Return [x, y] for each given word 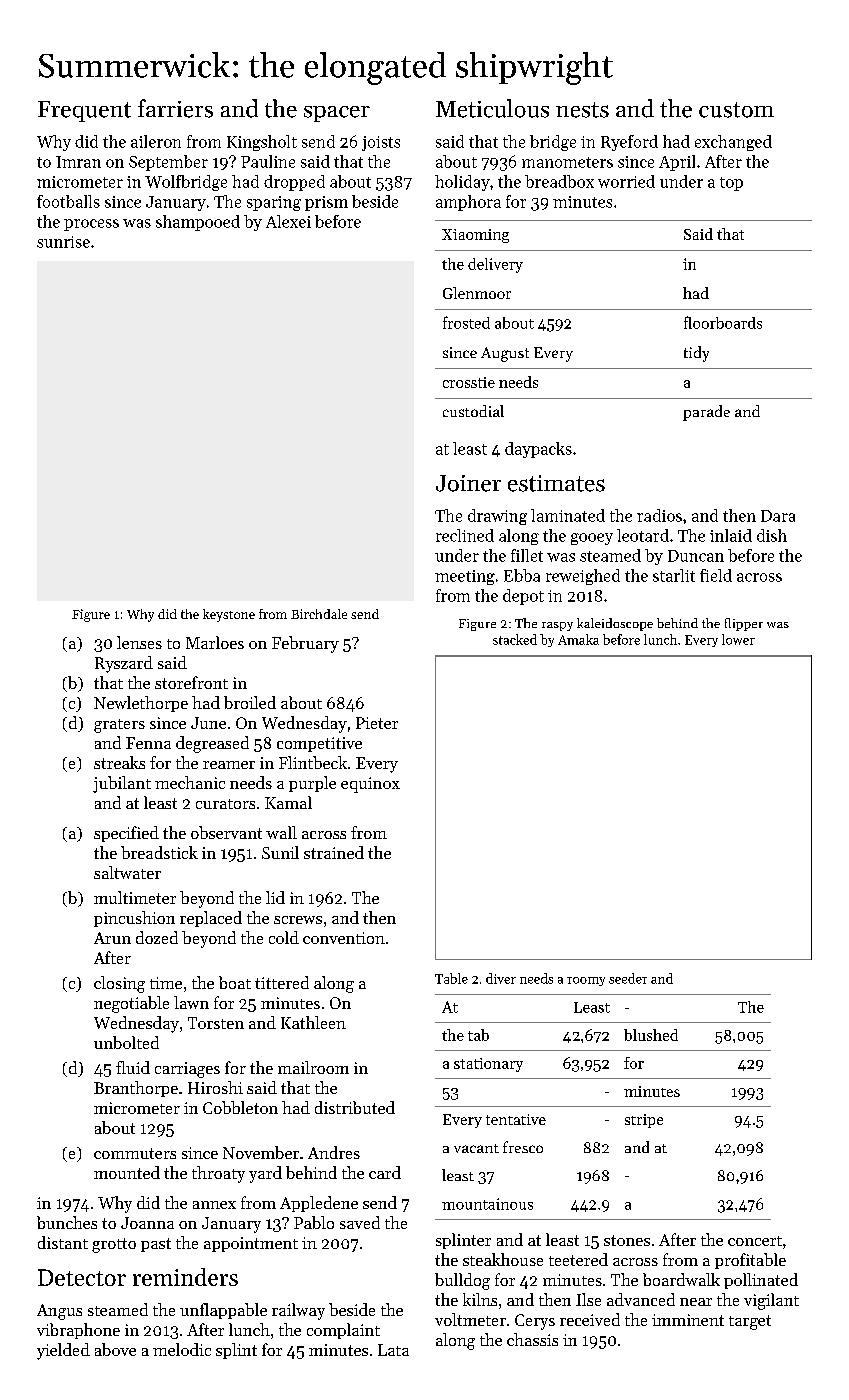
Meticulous [492, 108]
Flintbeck [313, 762]
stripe [644, 1121]
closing [119, 984]
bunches [67, 1222]
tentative [516, 1119]
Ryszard [124, 664]
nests [582, 110]
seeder [628, 978]
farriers [175, 108]
